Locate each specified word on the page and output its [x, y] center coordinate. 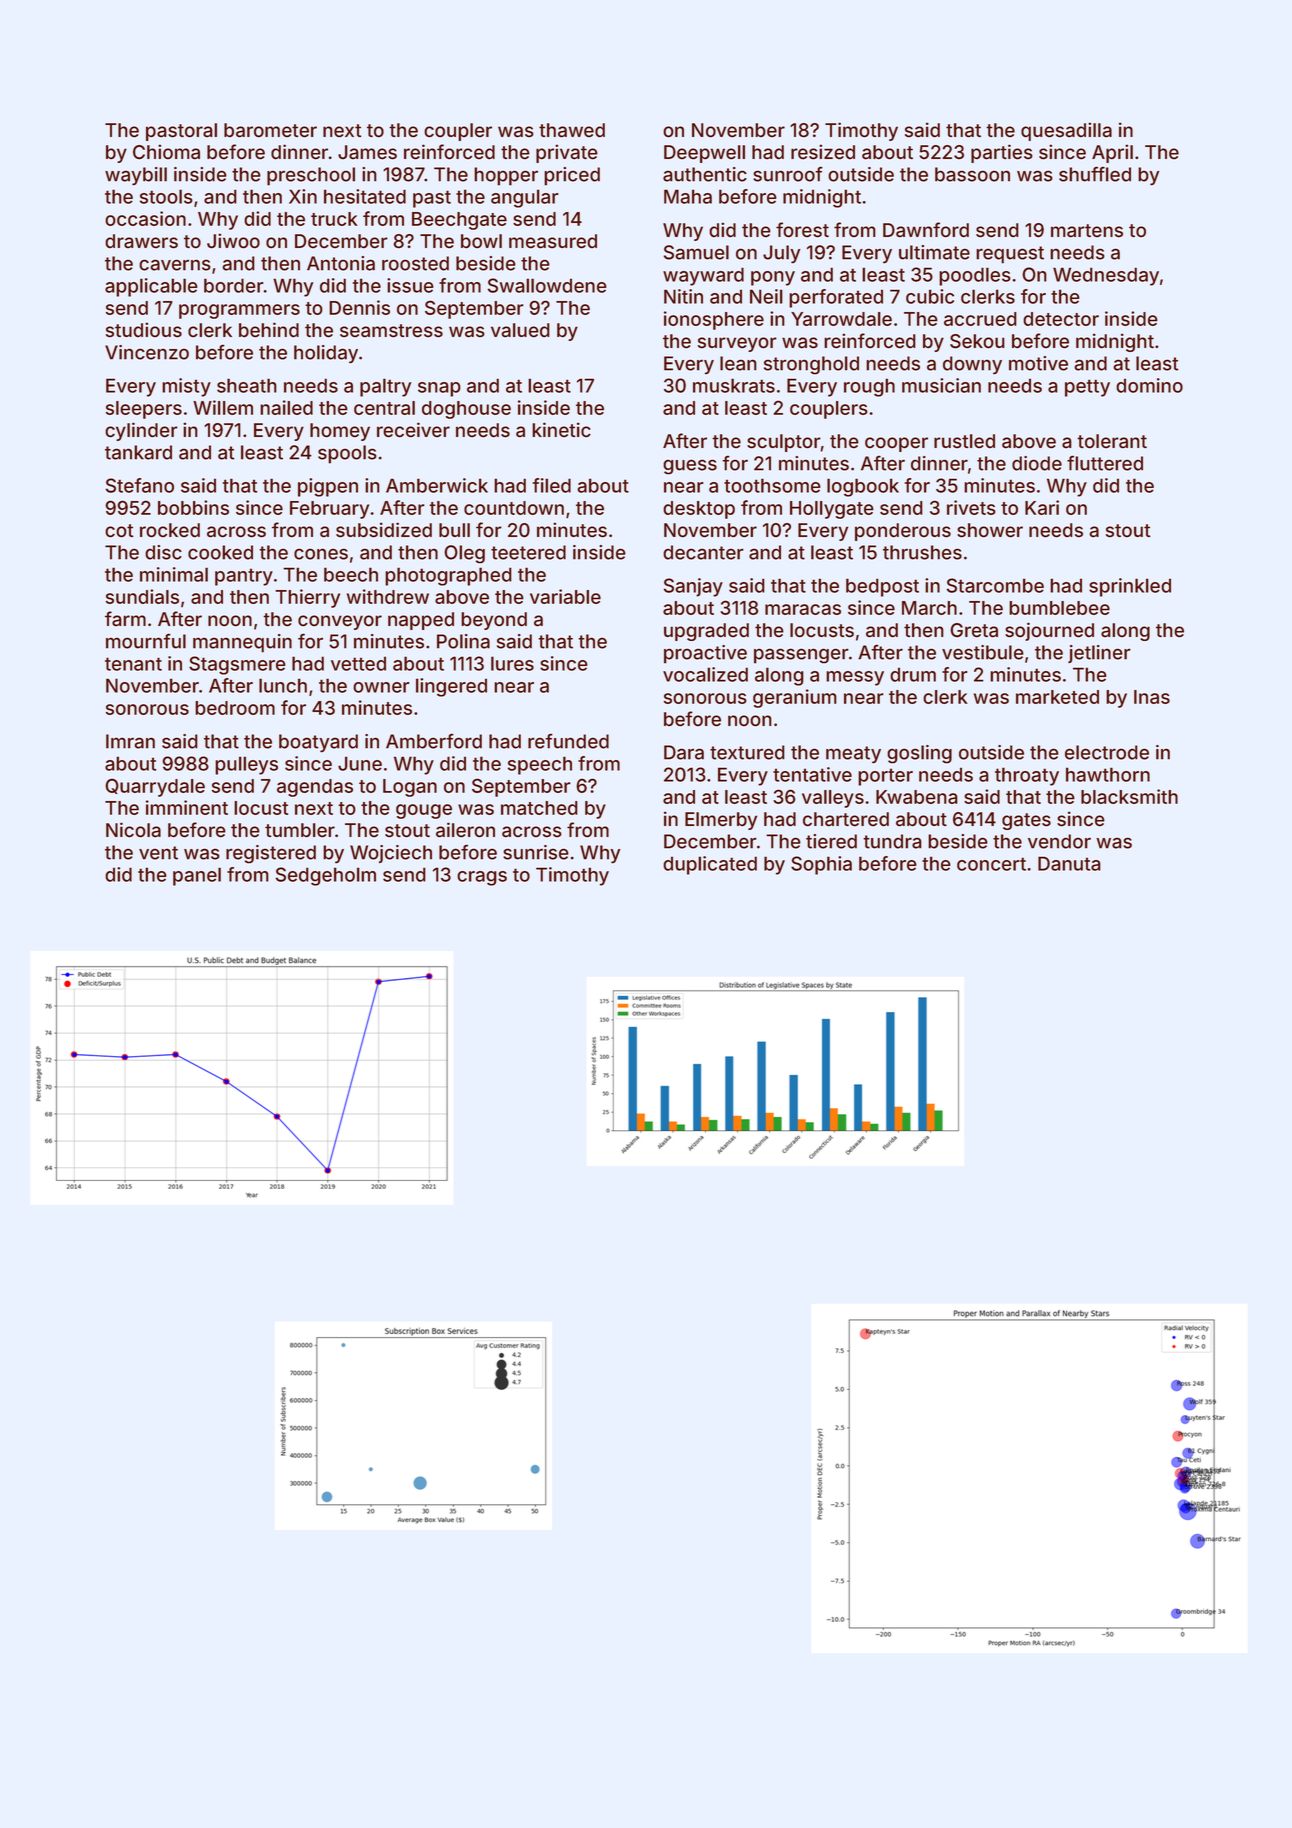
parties [1002, 153]
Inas [1152, 697]
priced [572, 176]
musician [941, 385]
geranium [795, 698]
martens [1087, 231]
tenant [133, 664]
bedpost [882, 587]
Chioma [166, 152]
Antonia [341, 263]
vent [158, 853]
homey [340, 432]
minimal [174, 574]
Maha [688, 196]
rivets [971, 507]
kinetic [561, 430]
